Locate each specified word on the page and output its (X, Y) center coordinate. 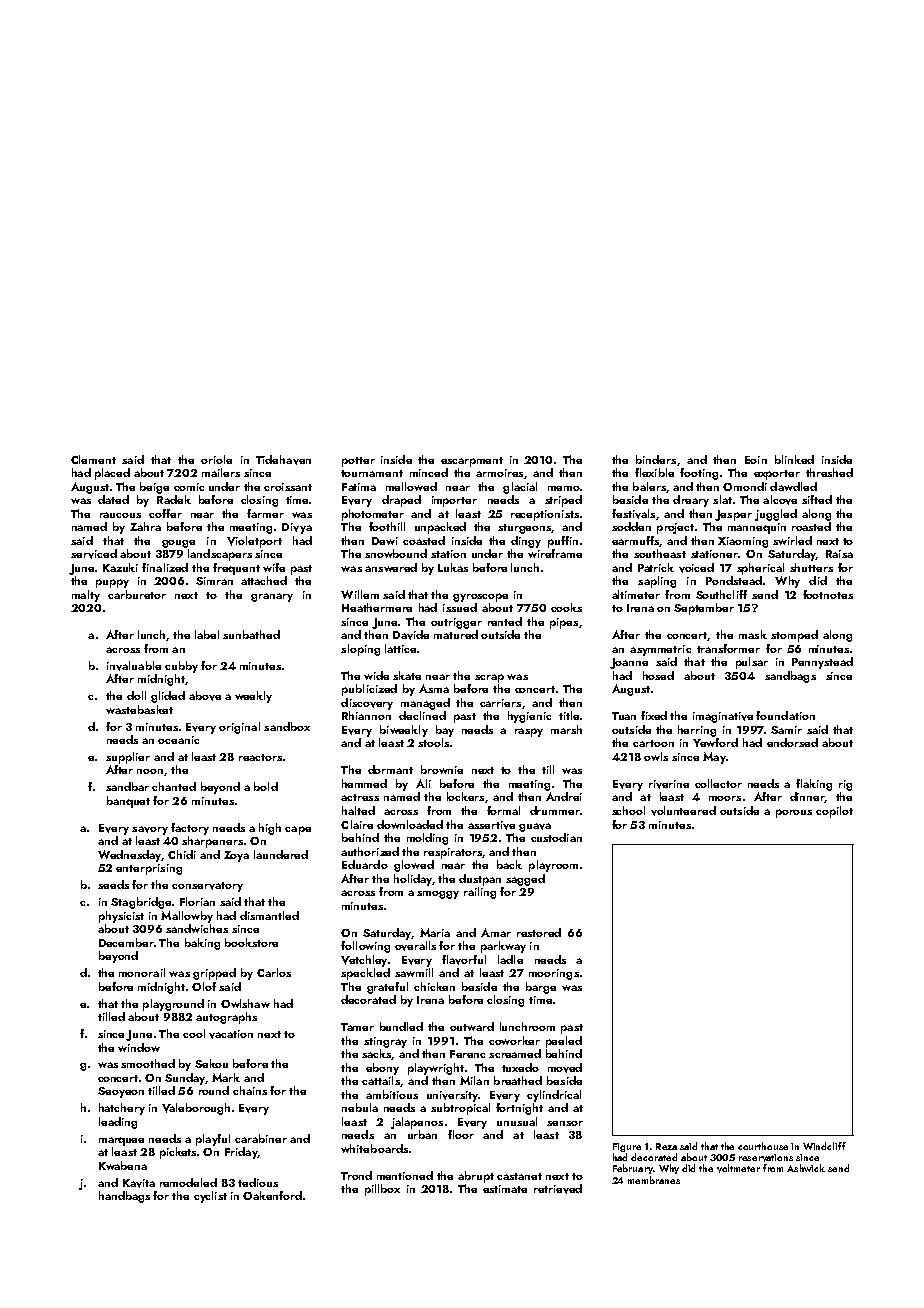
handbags (124, 1197)
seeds (113, 884)
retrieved (558, 1189)
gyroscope (480, 597)
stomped (794, 636)
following (365, 947)
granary (272, 597)
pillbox (382, 1190)
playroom (553, 866)
